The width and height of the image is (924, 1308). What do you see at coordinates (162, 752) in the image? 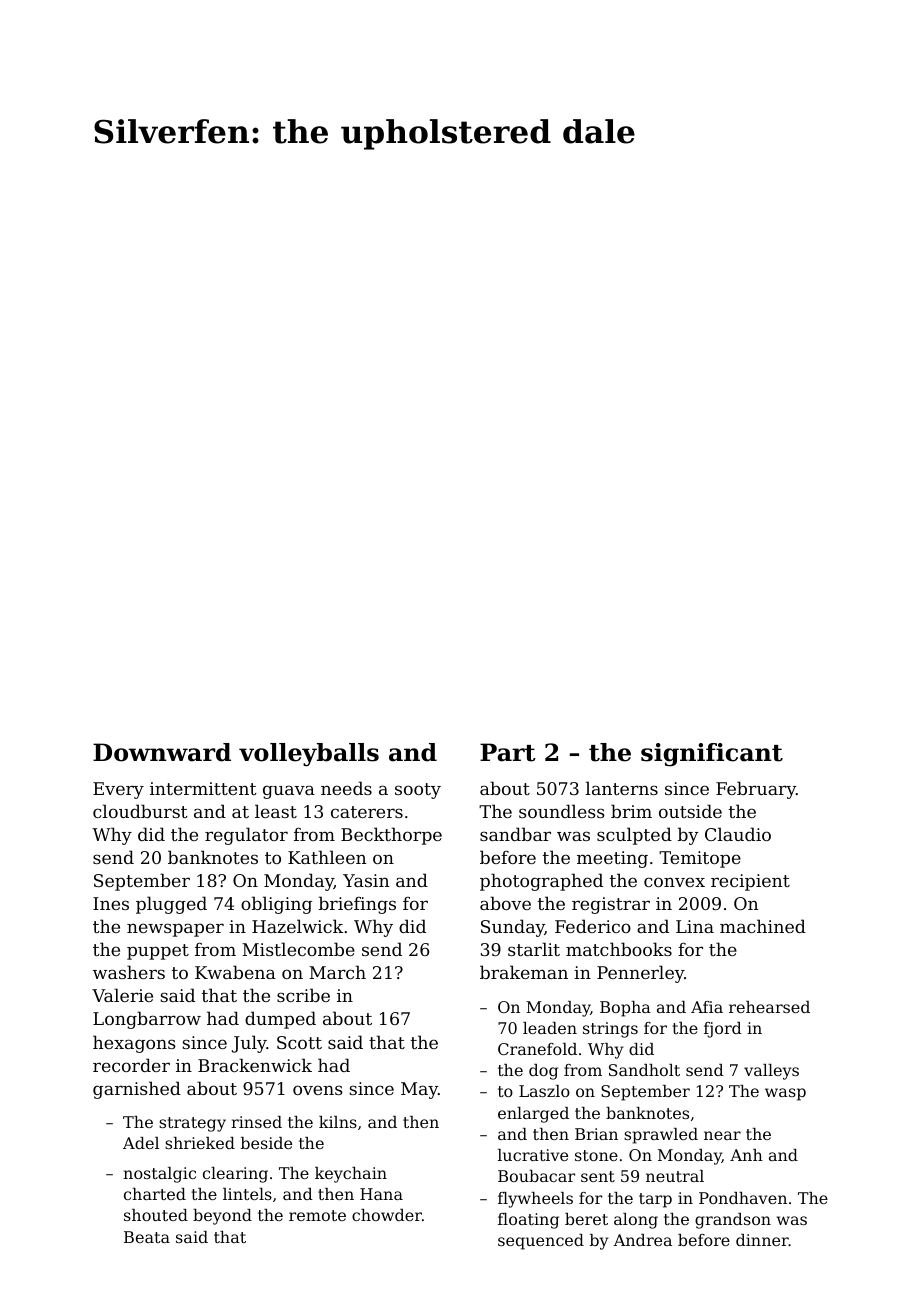
I see `Downward` at bounding box center [162, 752].
